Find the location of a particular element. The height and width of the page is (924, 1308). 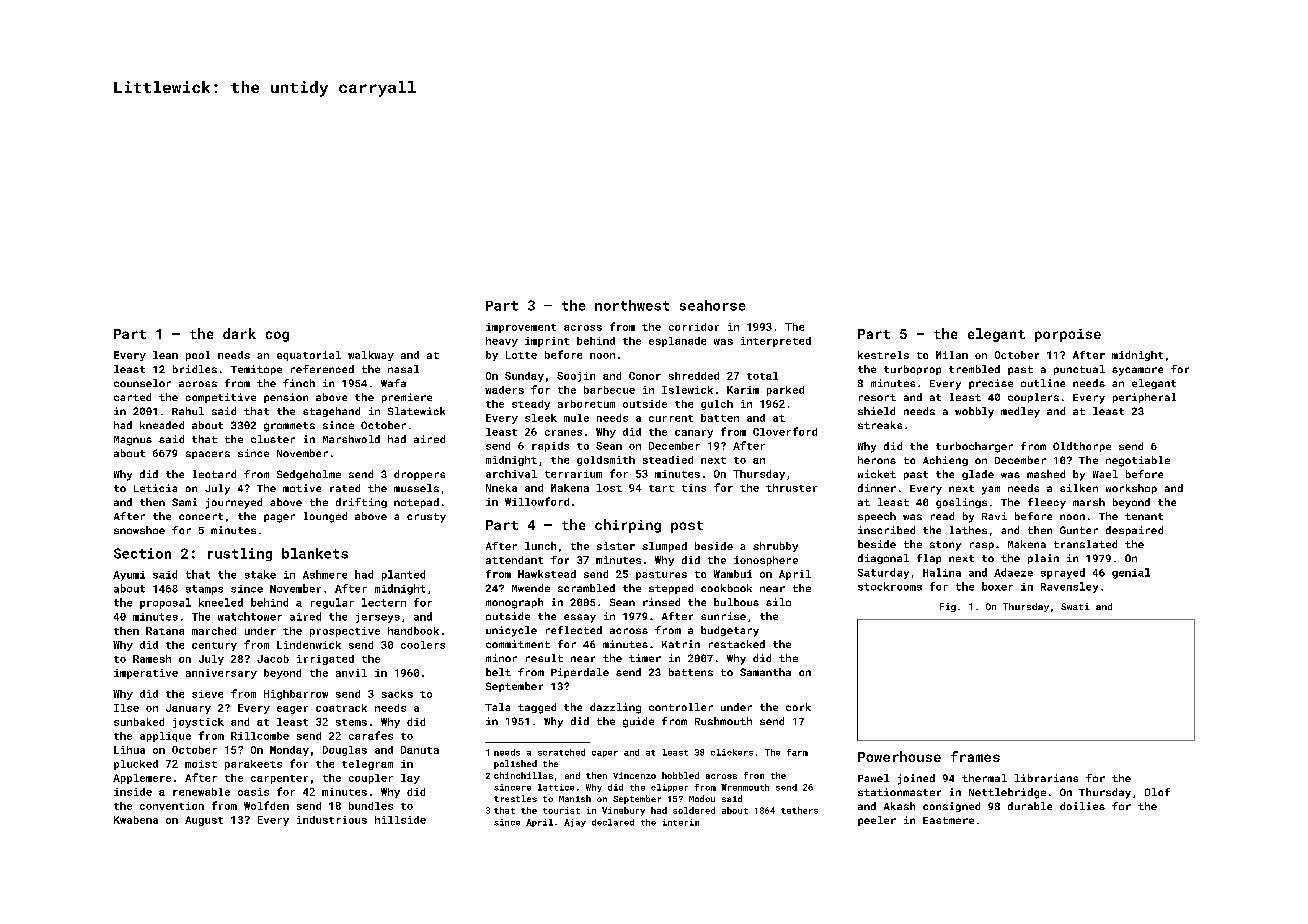

dark is located at coordinates (239, 333).
